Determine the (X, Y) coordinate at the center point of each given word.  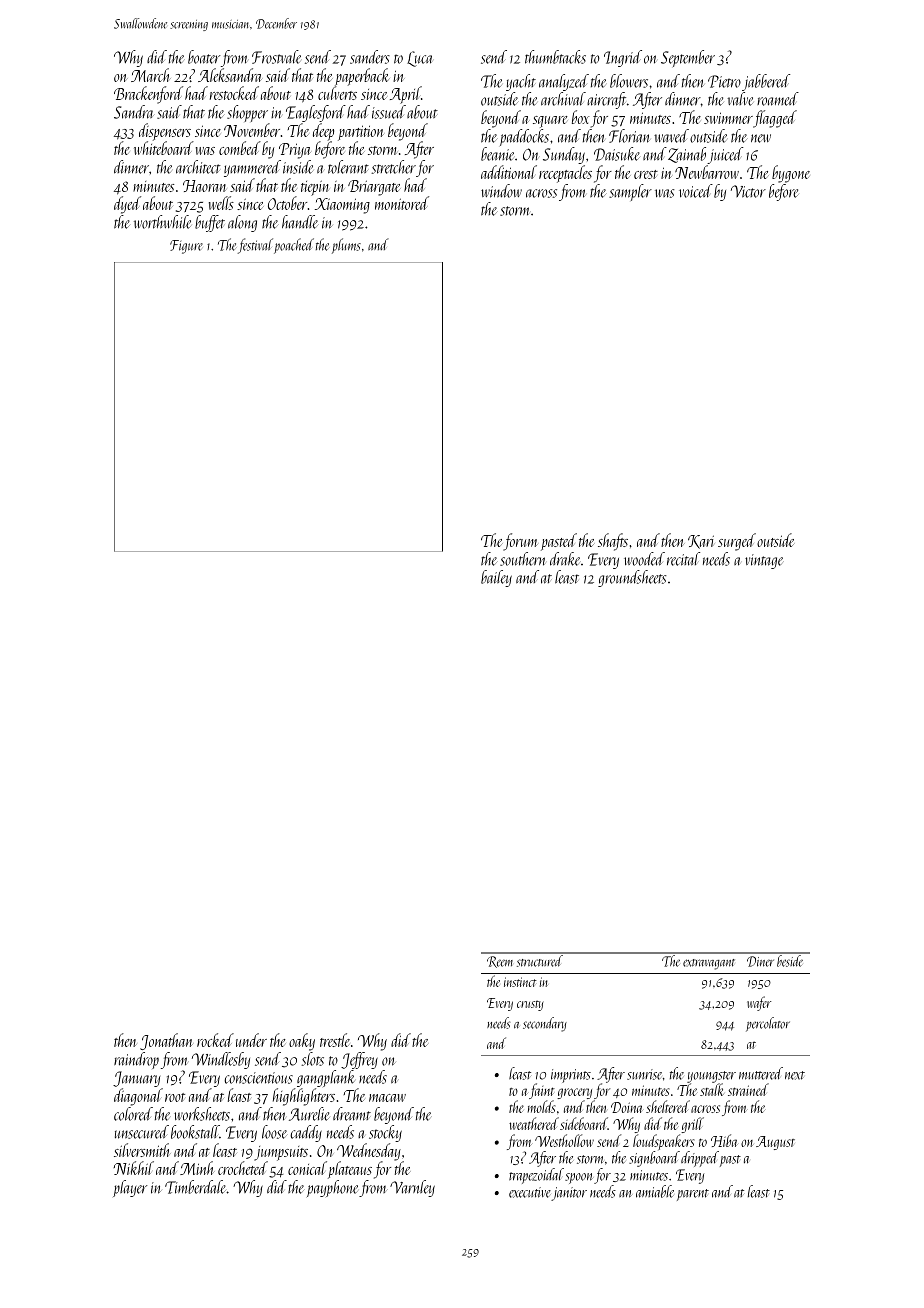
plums (346, 246)
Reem (500, 962)
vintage (764, 561)
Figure (186, 247)
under (251, 1040)
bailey (496, 578)
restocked (234, 93)
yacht (521, 82)
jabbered (766, 82)
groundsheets (632, 578)
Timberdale (196, 1187)
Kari (701, 542)
